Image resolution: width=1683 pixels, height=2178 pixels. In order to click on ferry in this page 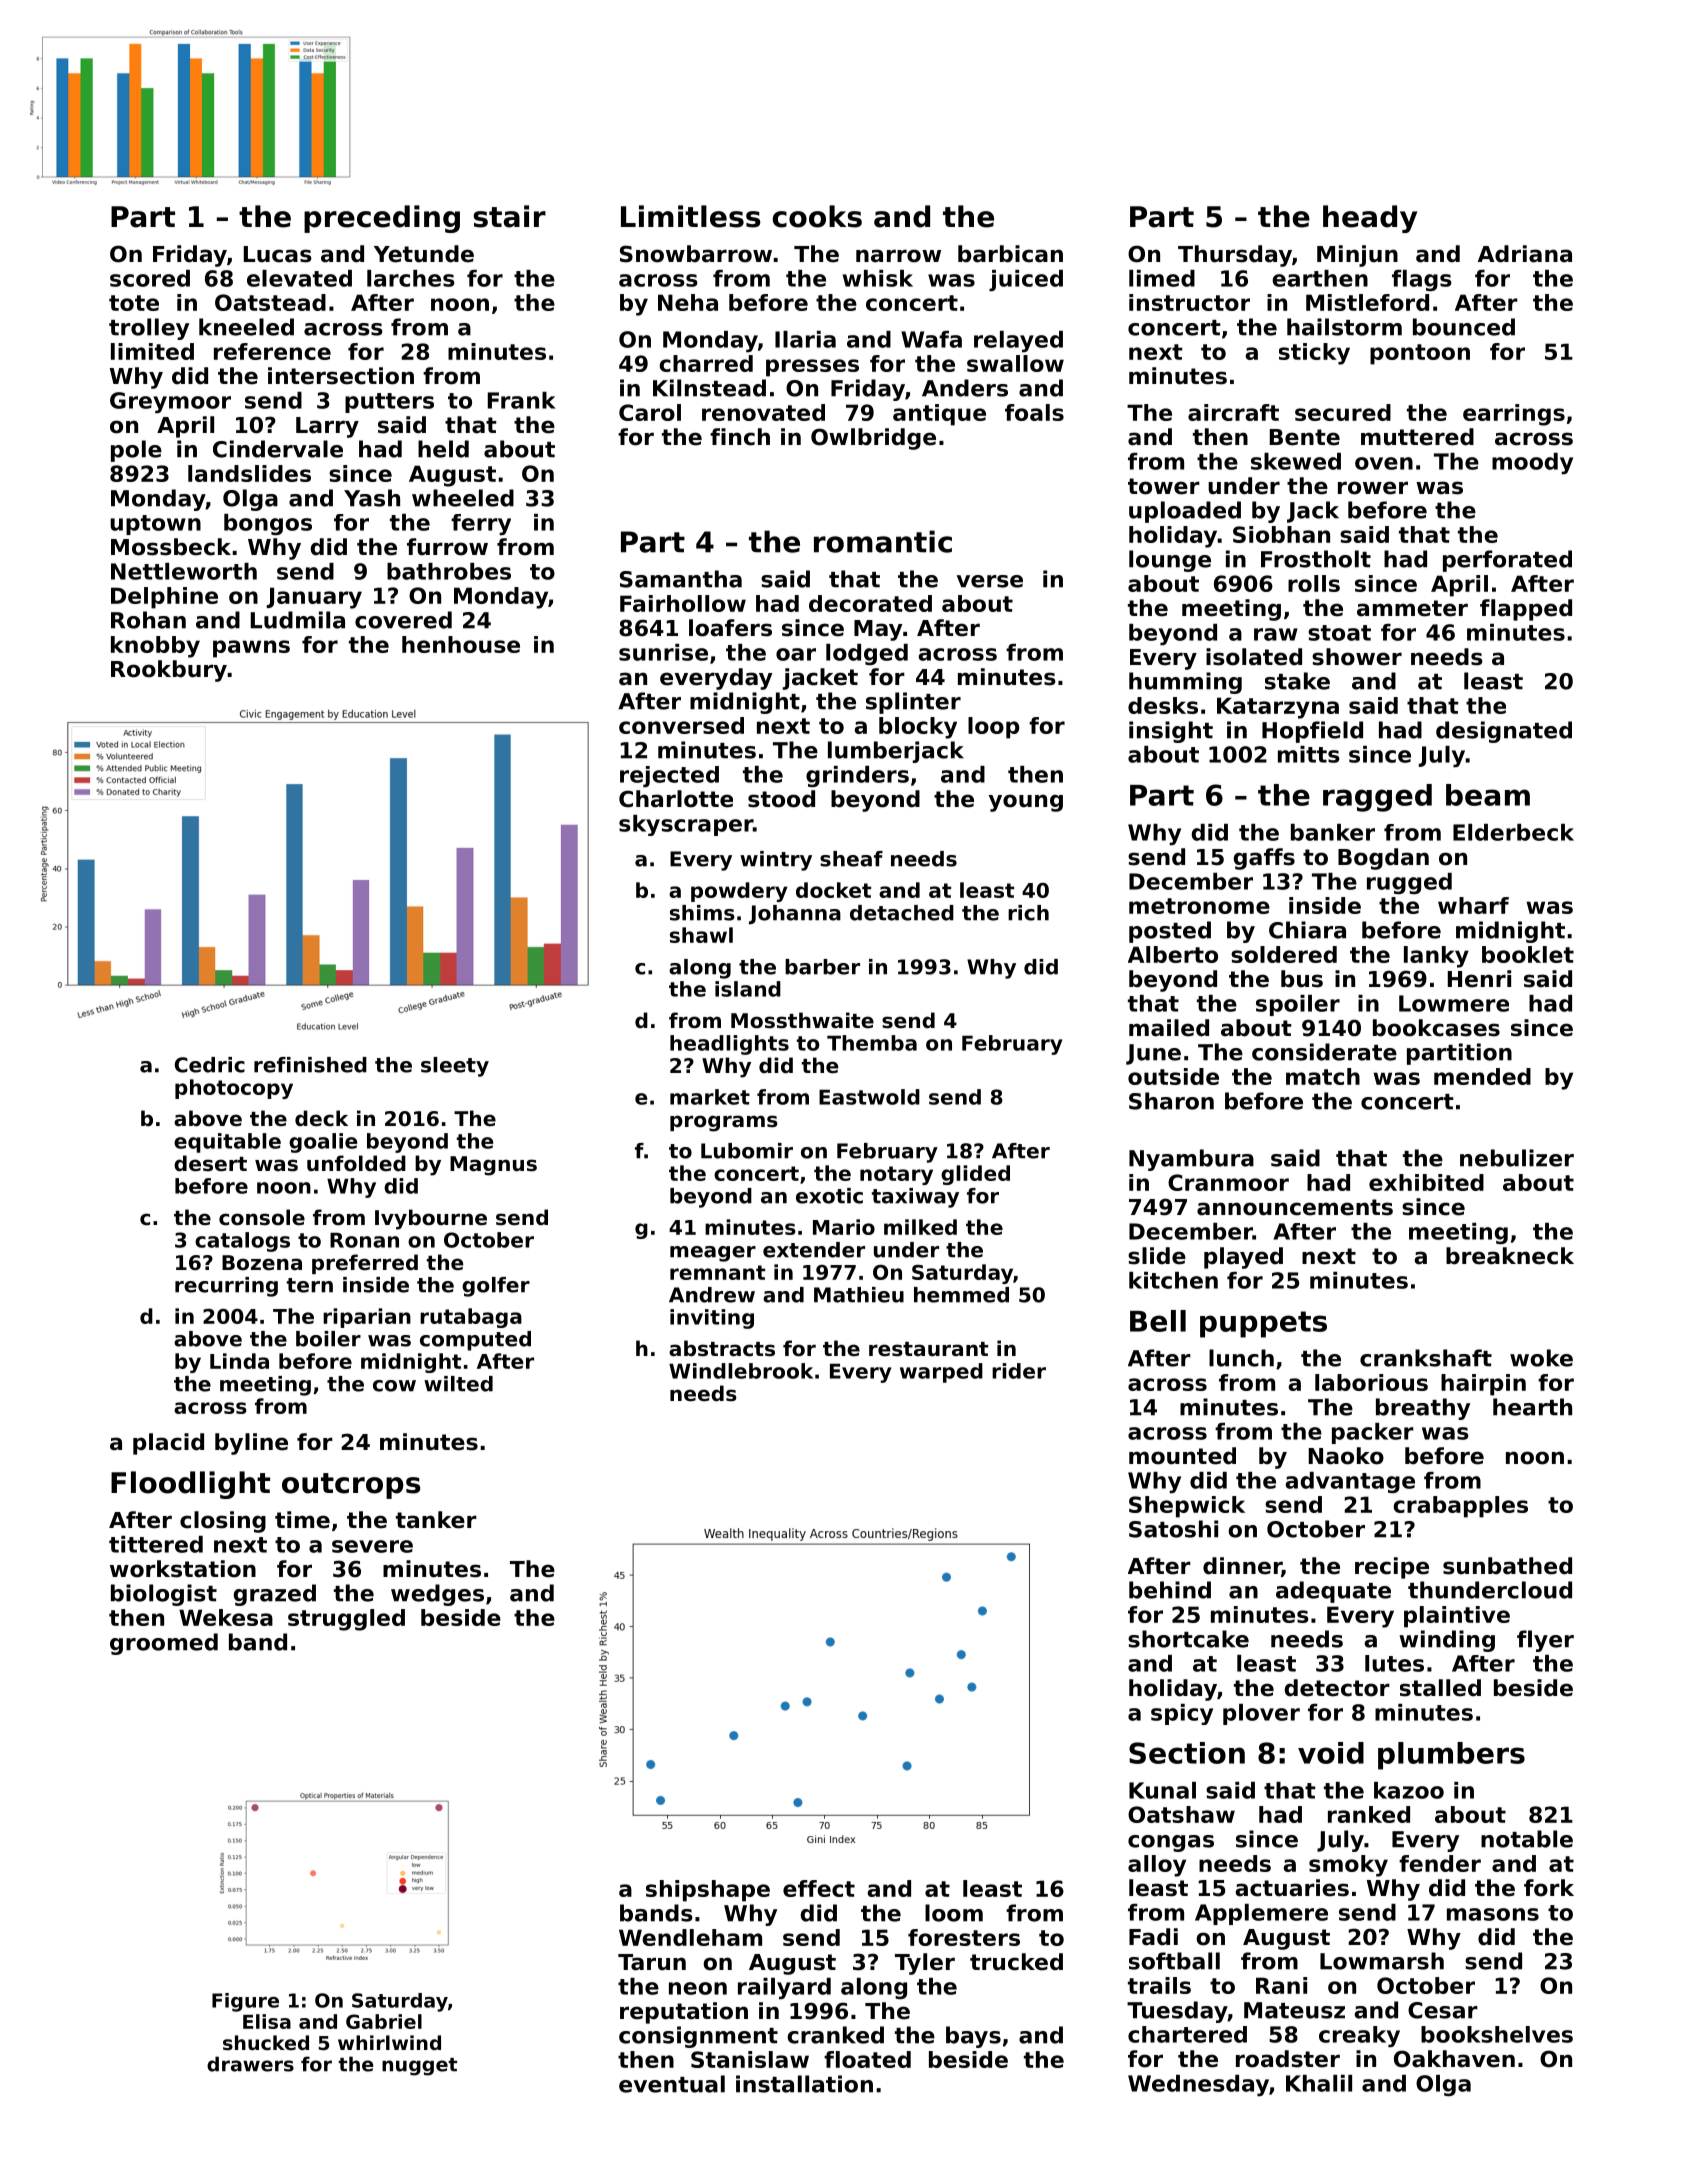, I will do `click(481, 525)`.
